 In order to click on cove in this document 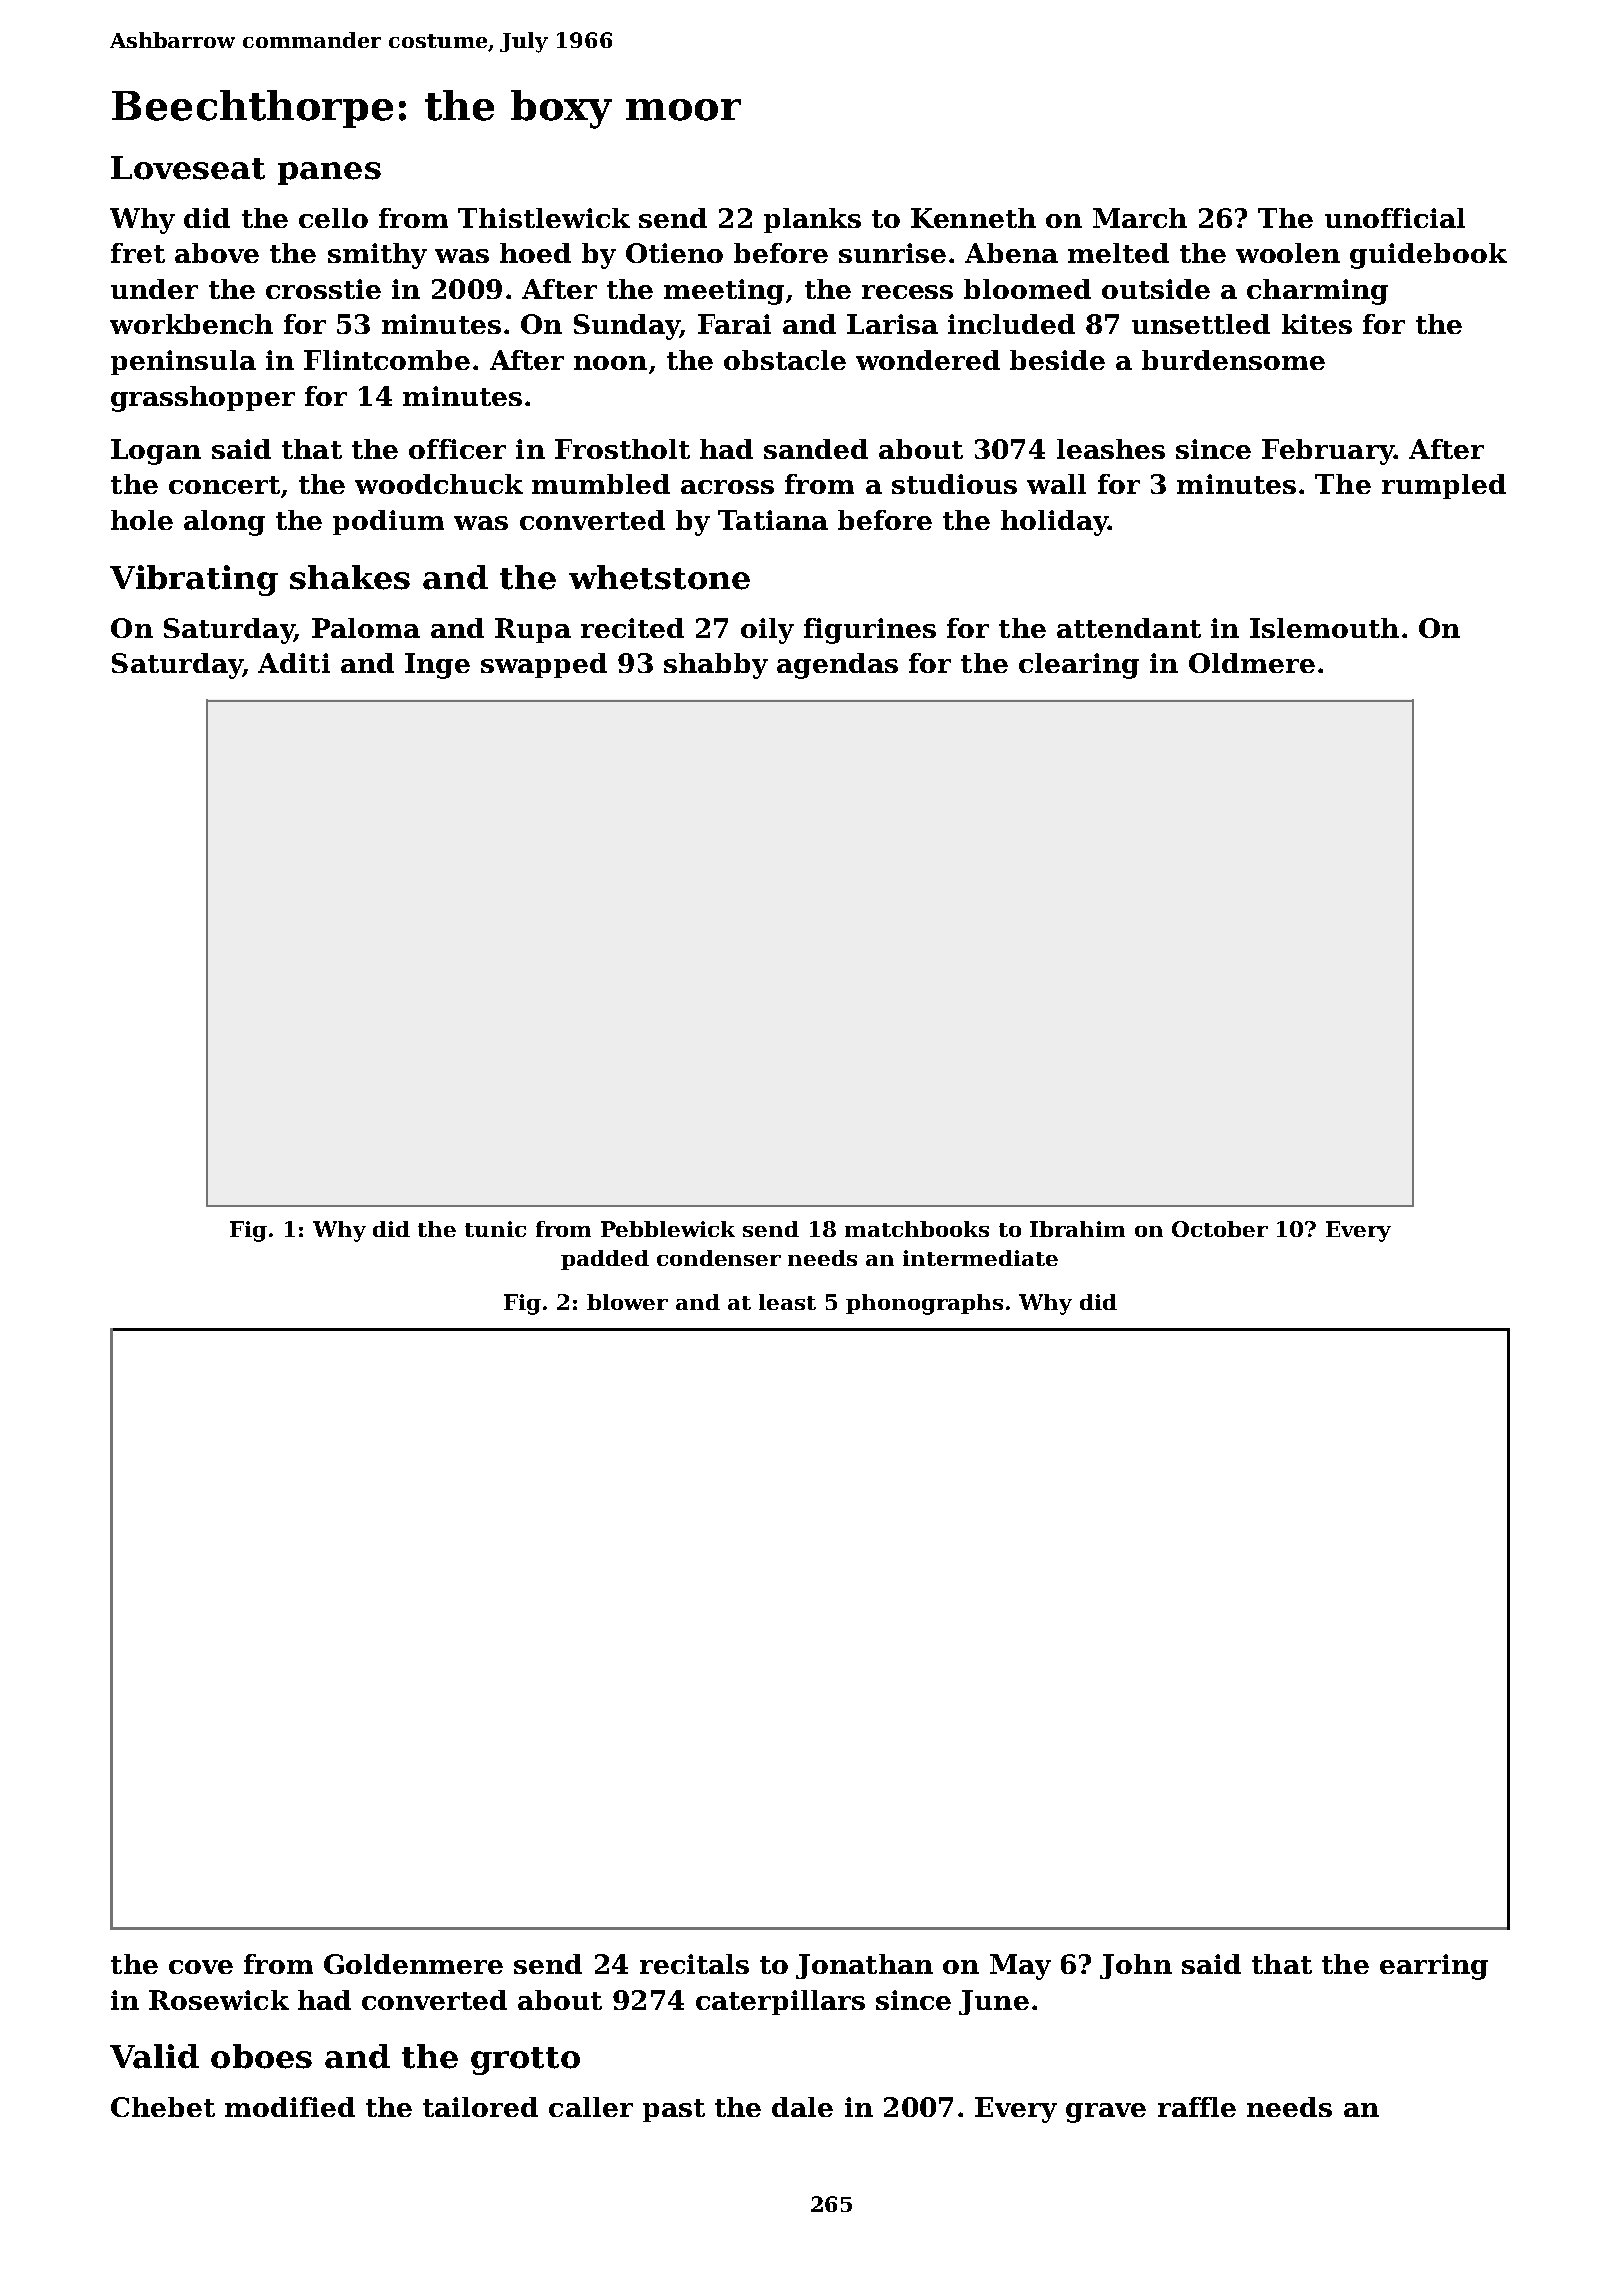, I will do `click(201, 1967)`.
